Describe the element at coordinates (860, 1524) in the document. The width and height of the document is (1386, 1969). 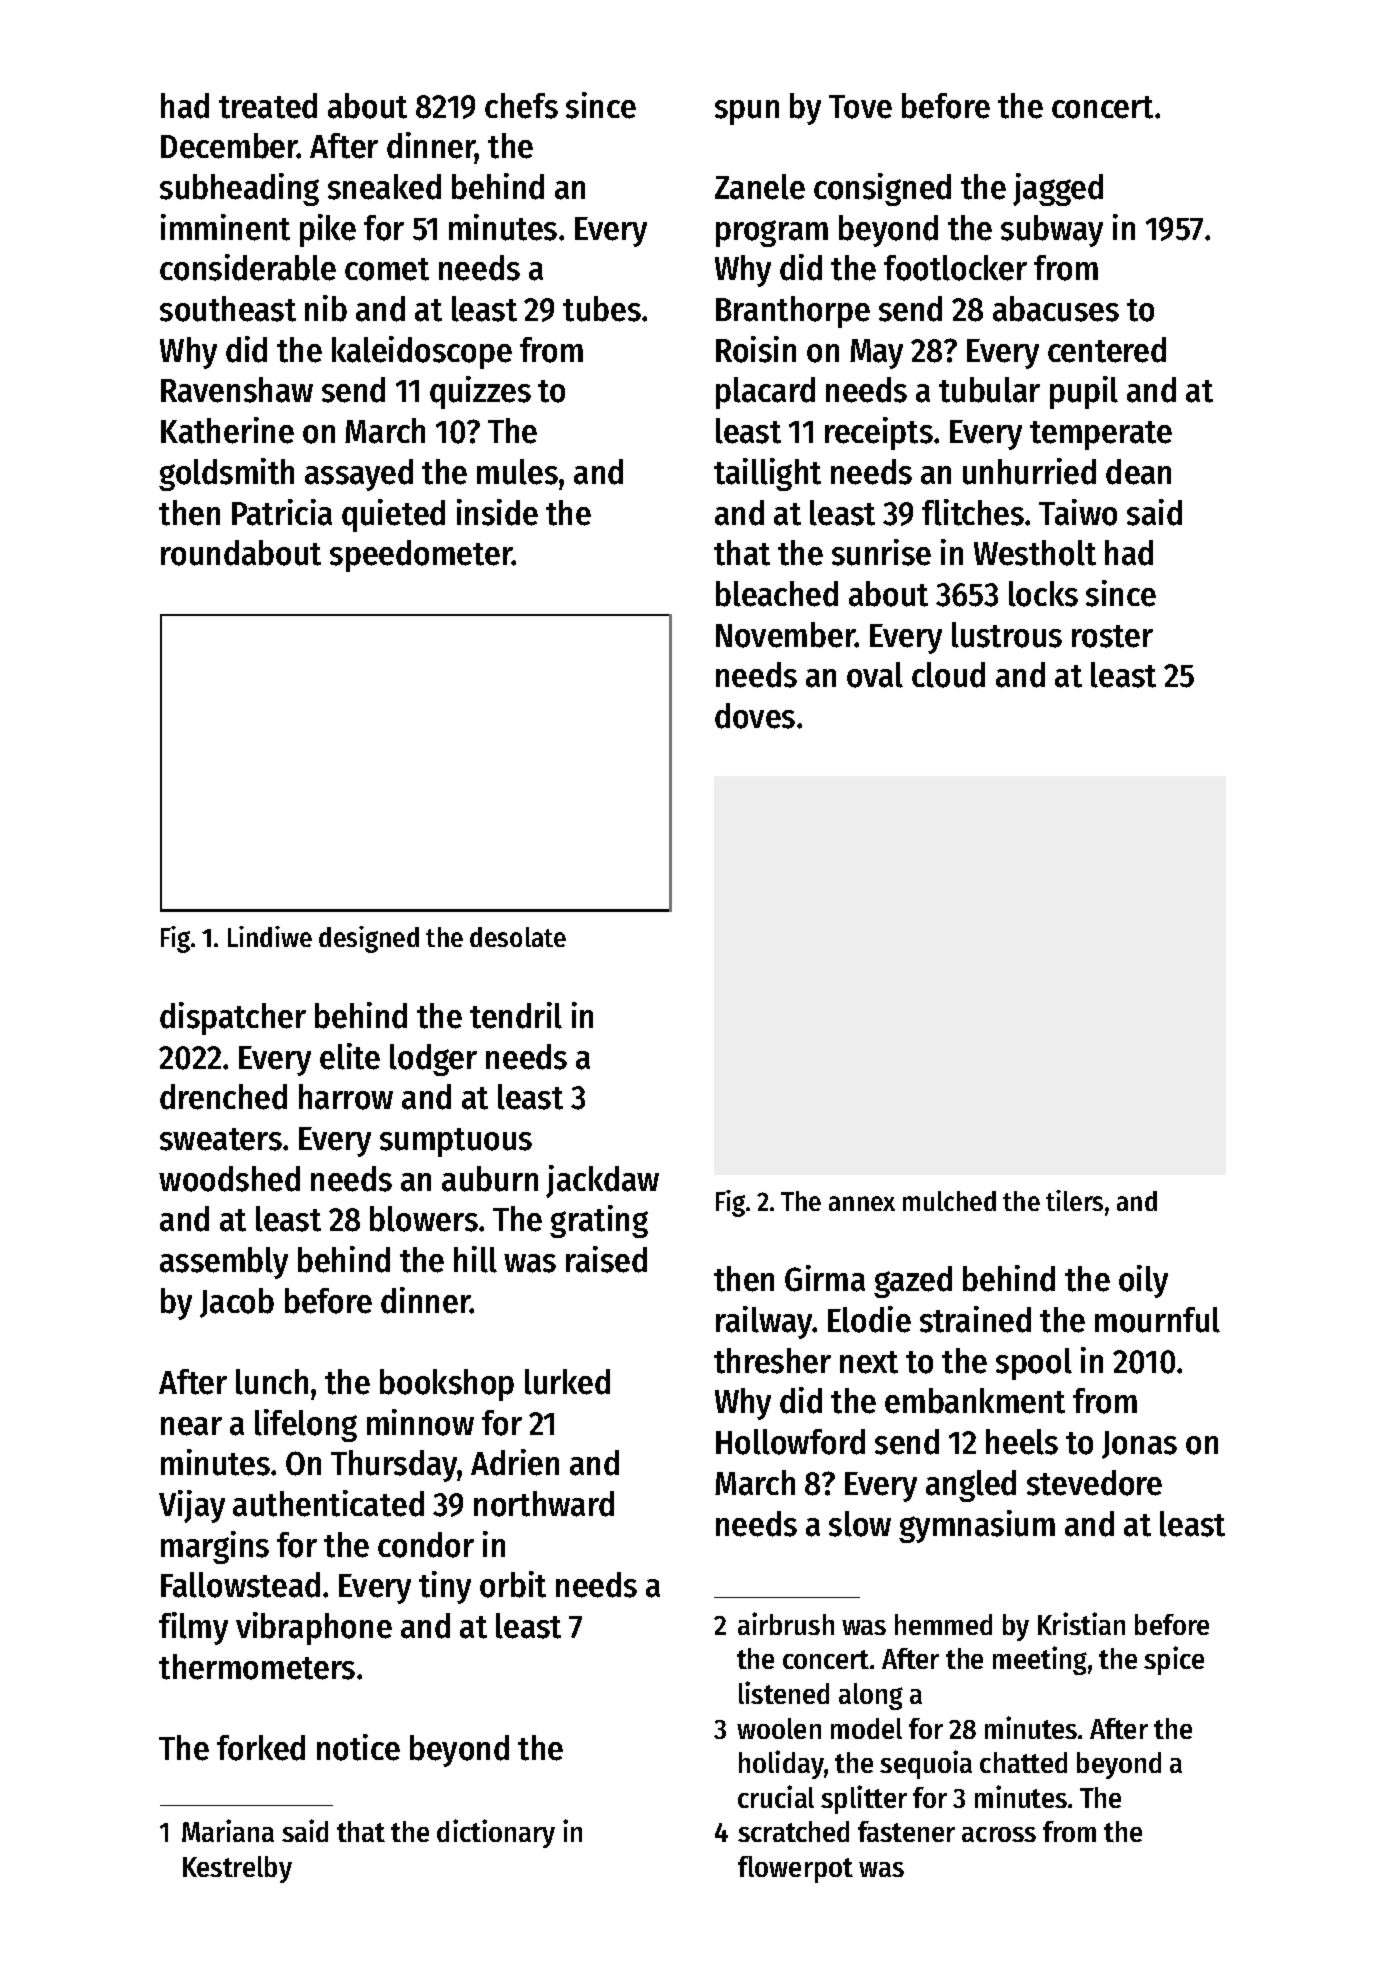
I see `slow` at that location.
